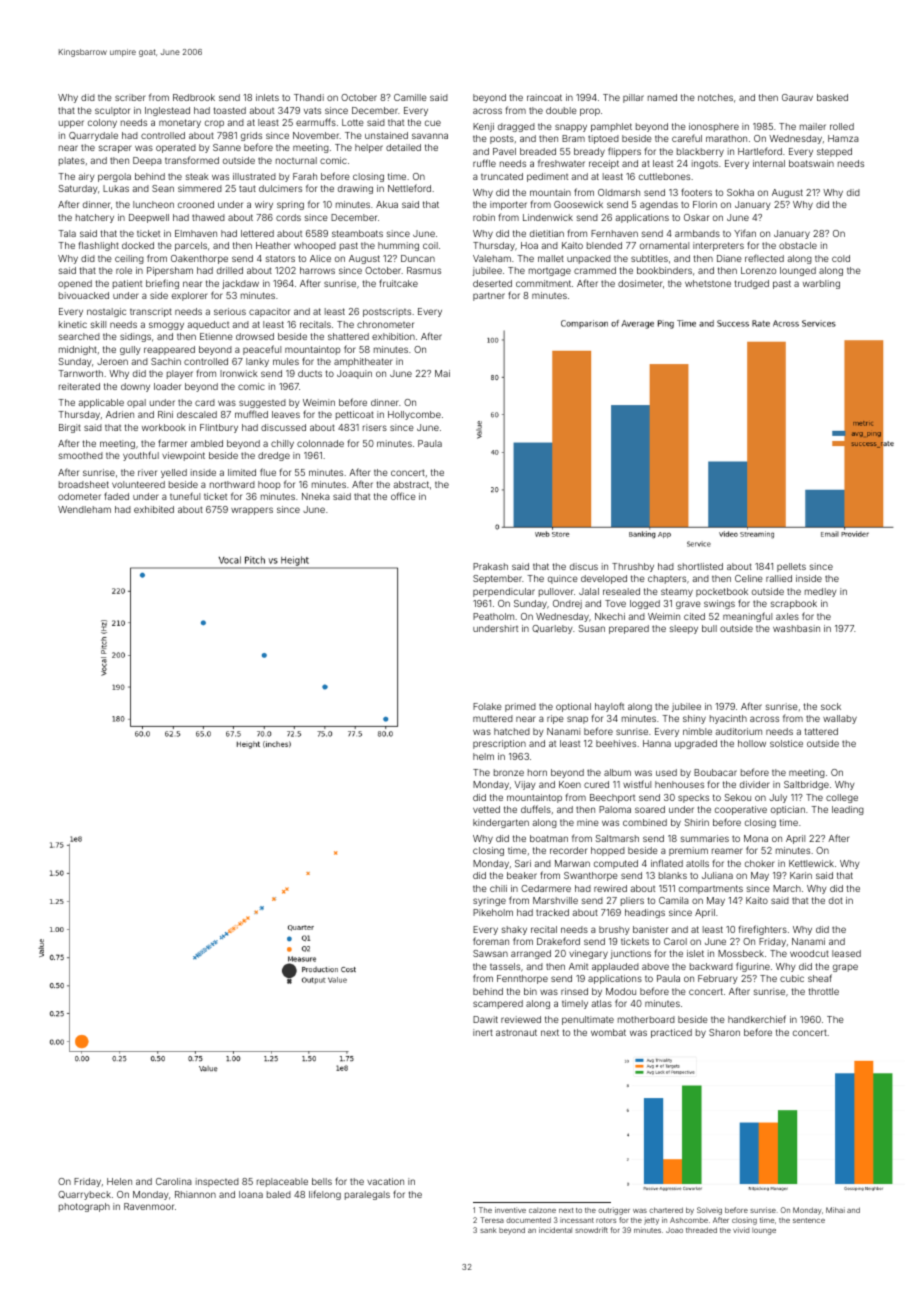  I want to click on exhibited, so click(154, 509).
